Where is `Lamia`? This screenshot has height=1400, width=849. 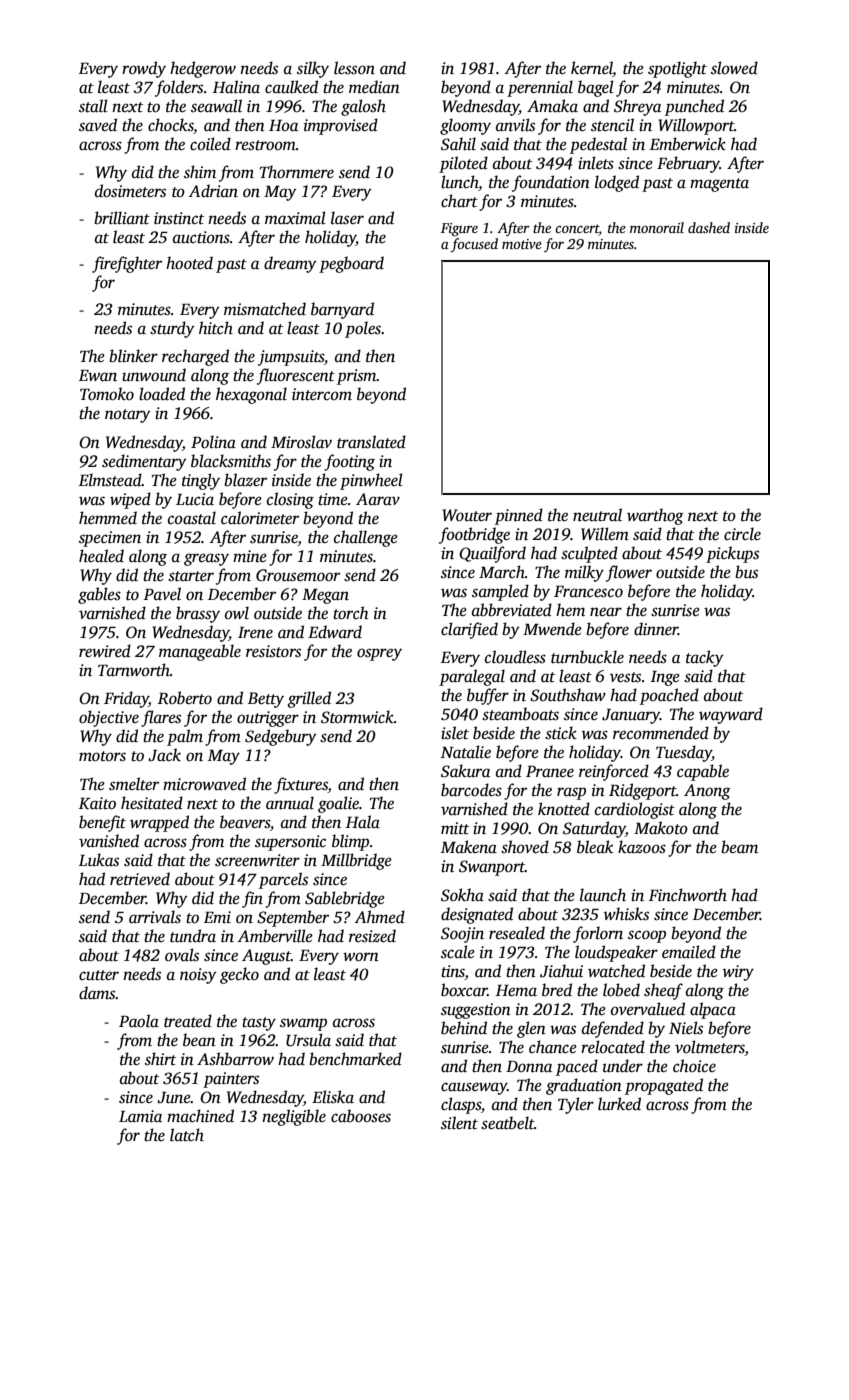 Lamia is located at coordinates (140, 1116).
